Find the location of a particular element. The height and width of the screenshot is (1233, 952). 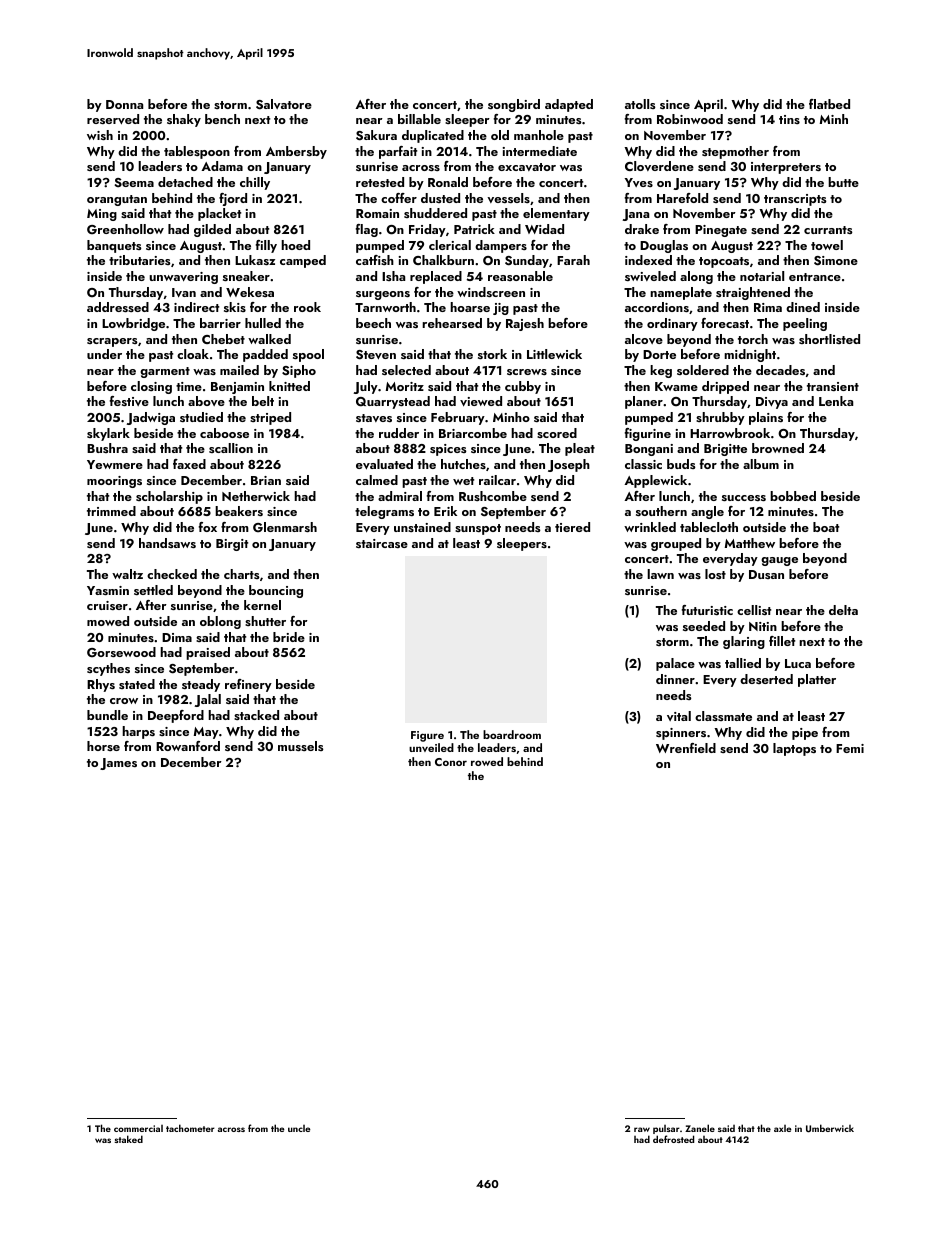

rowed is located at coordinates (487, 761).
